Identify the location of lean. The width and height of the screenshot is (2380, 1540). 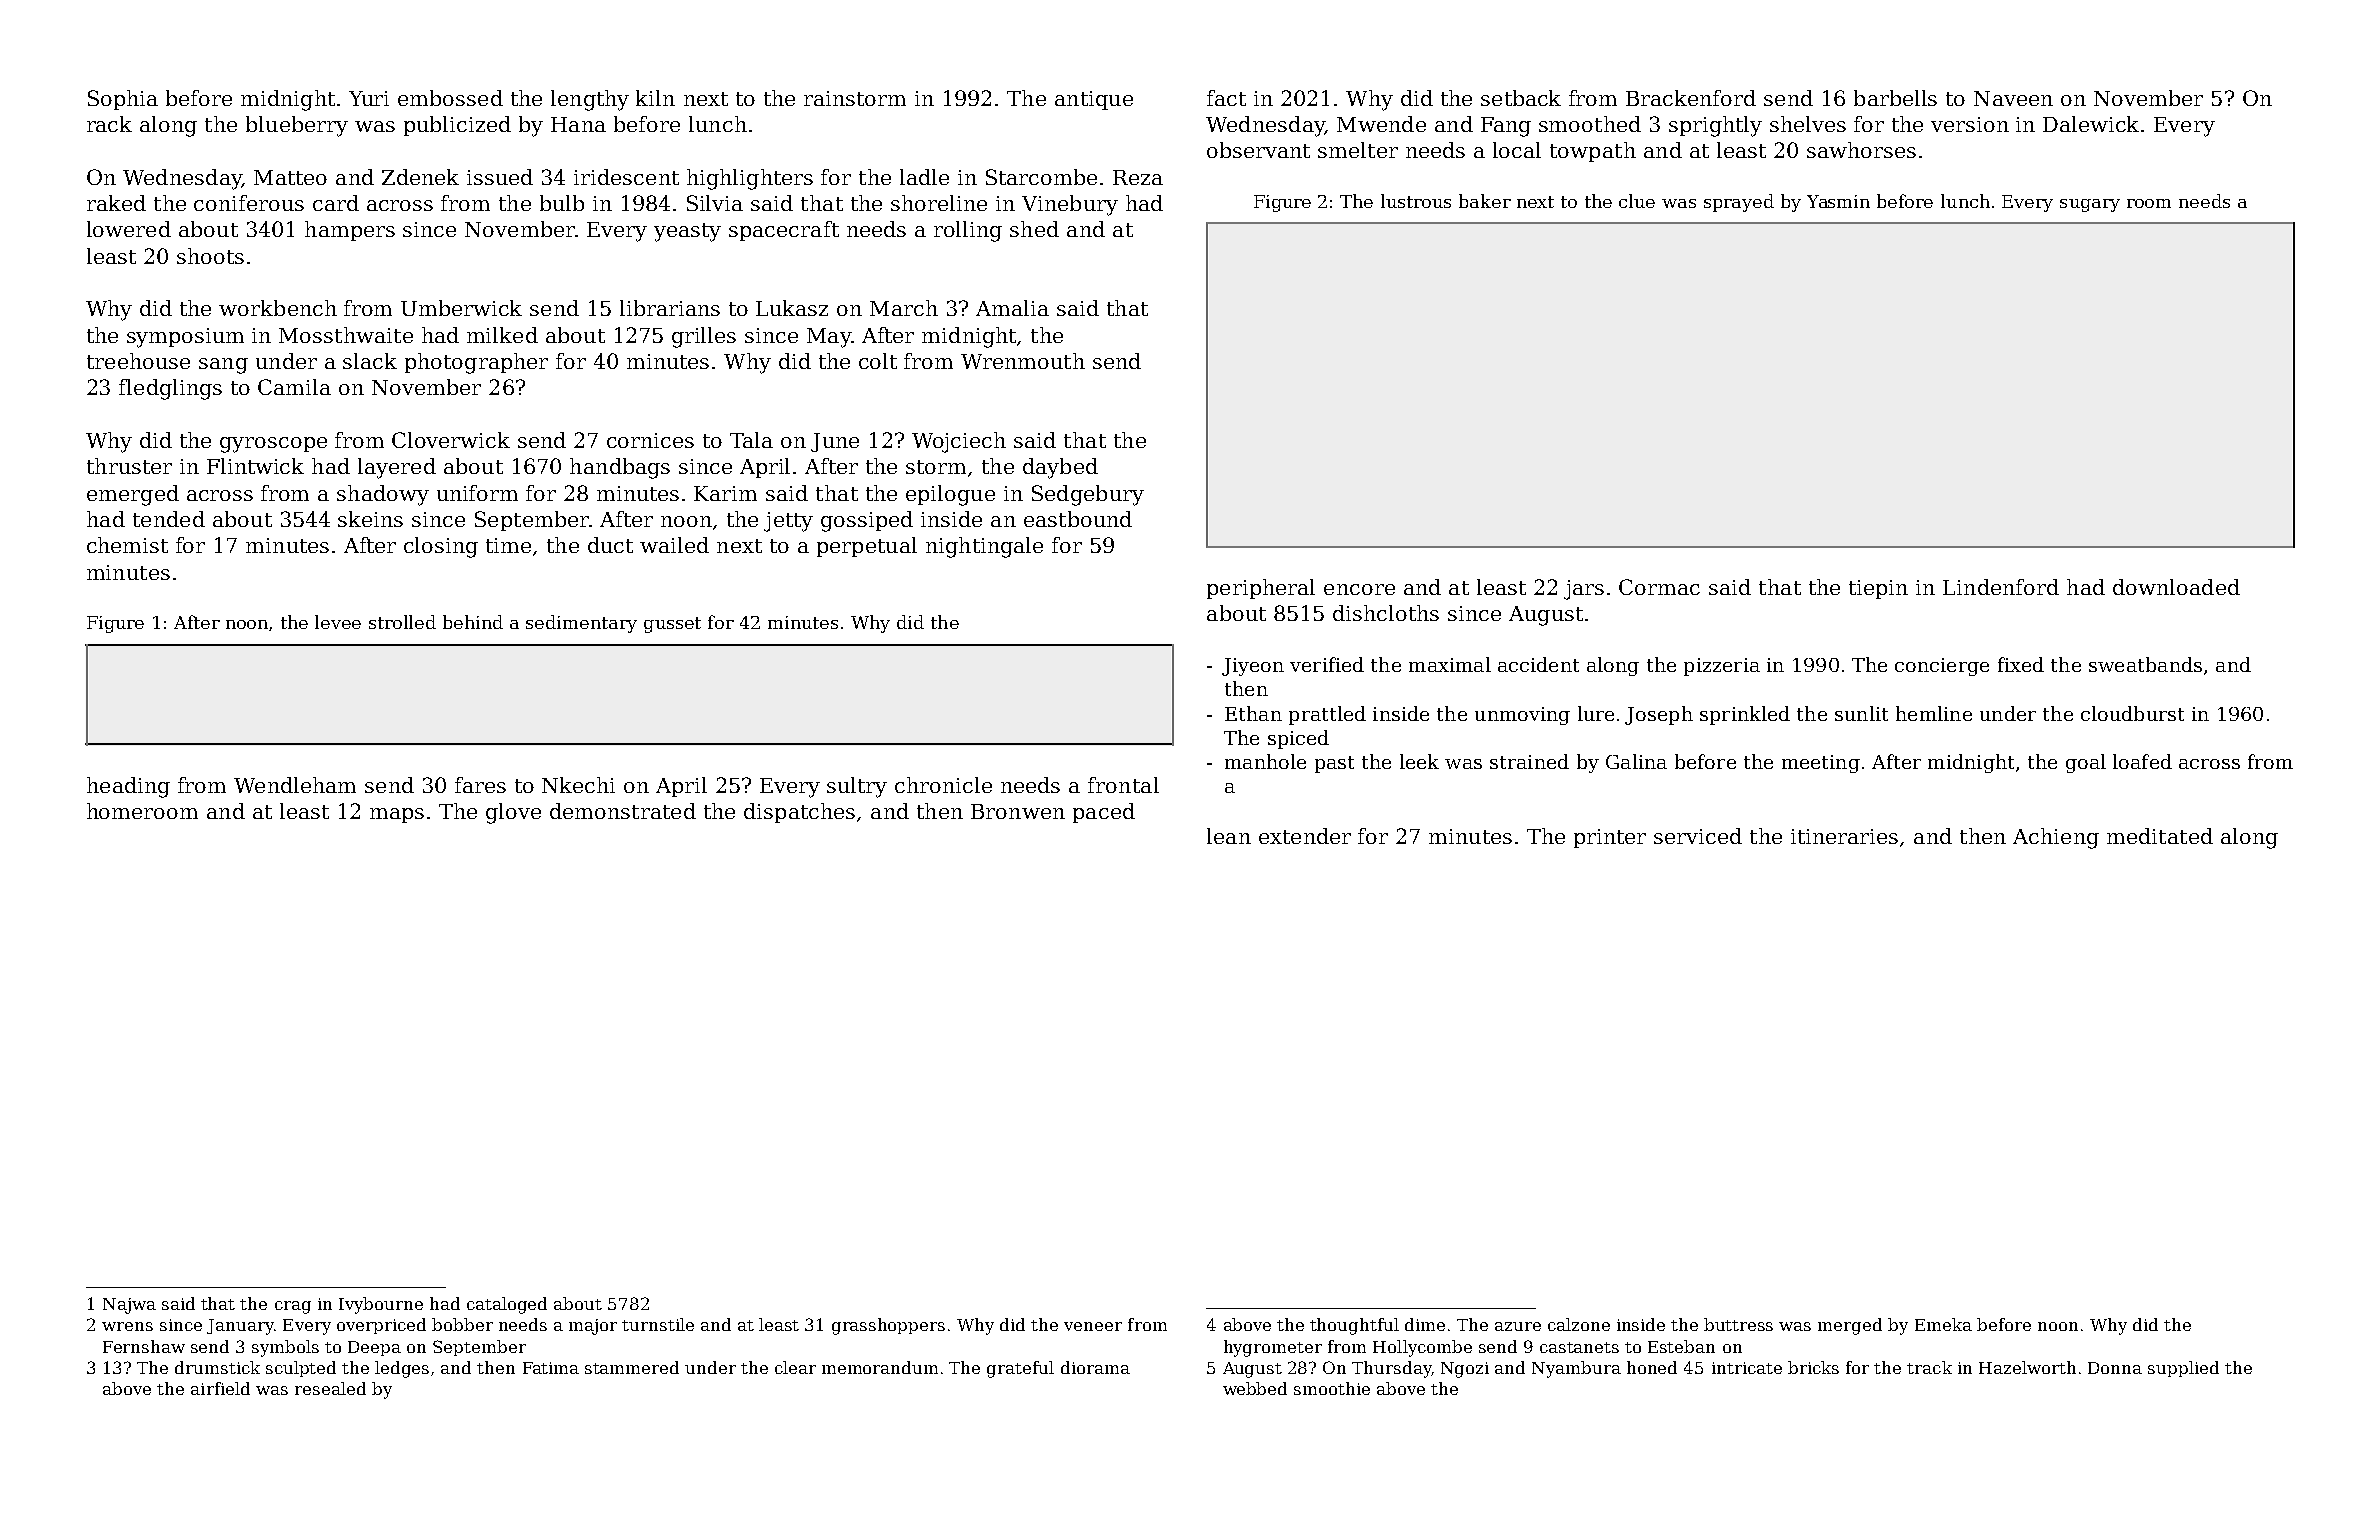
(1229, 836).
